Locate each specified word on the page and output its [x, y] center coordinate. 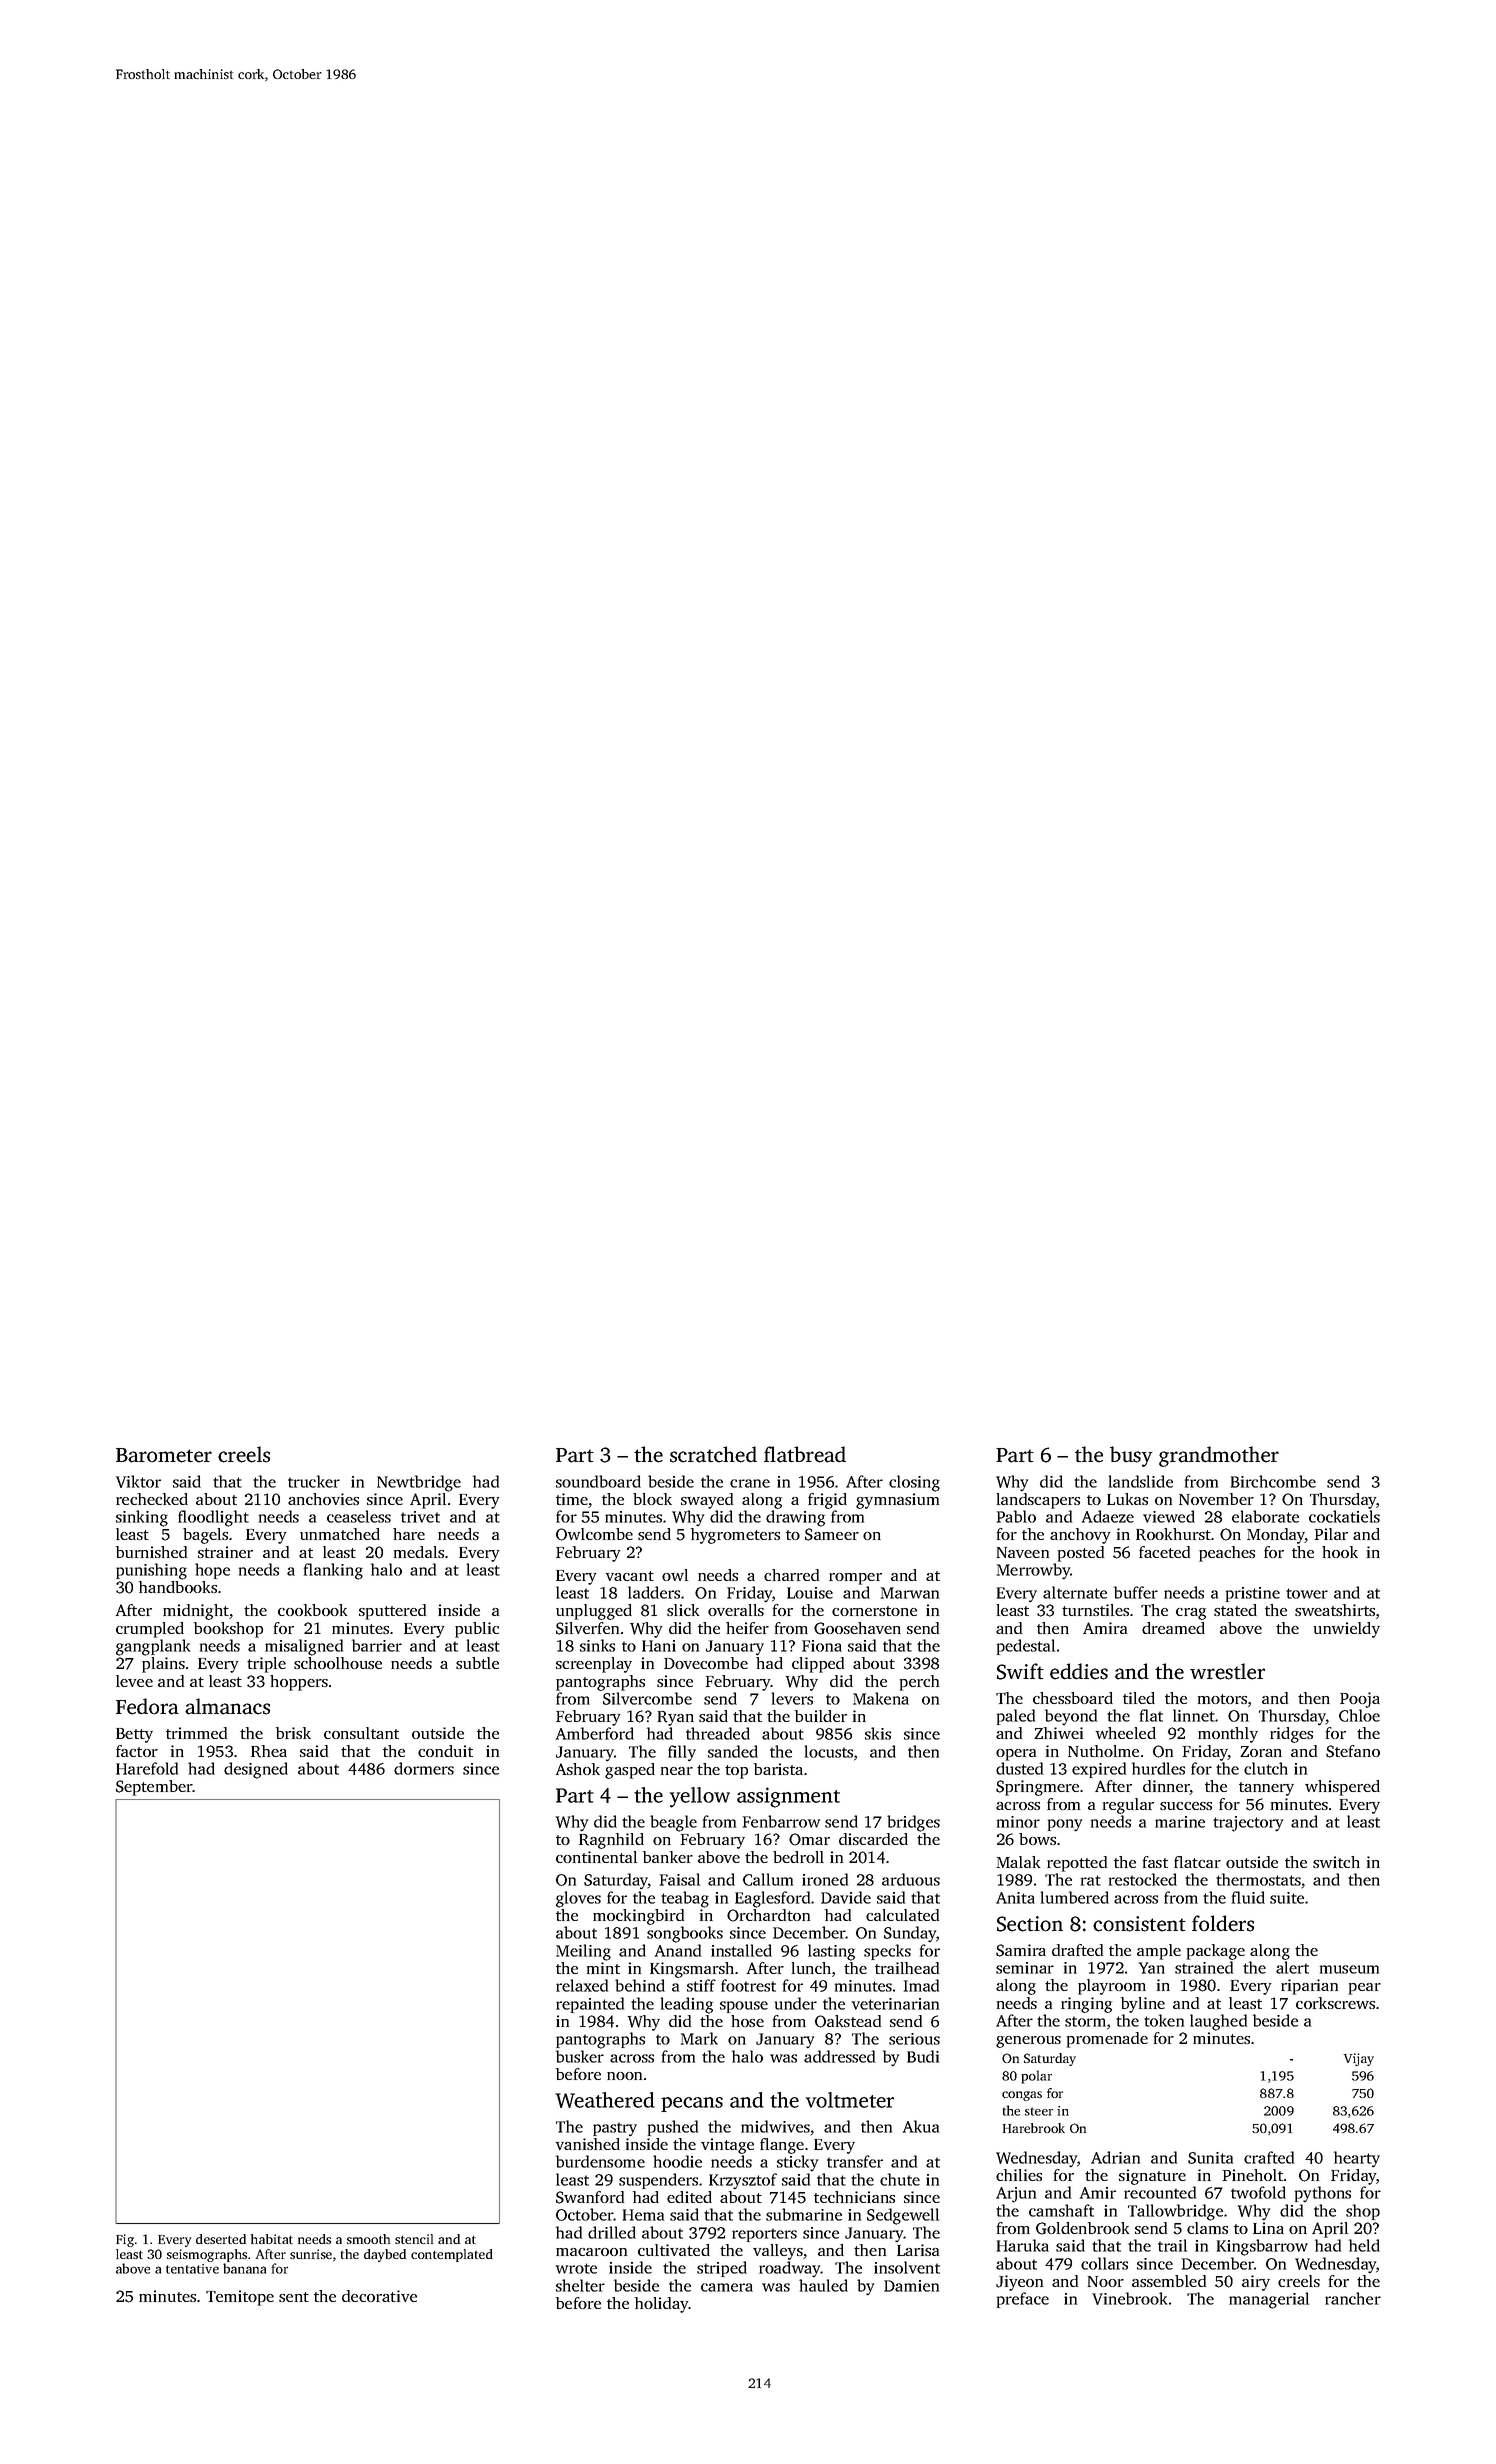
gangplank [153, 1647]
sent [294, 2297]
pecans [692, 2104]
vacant [630, 1576]
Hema [643, 2215]
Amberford [595, 1733]
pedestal [1026, 1647]
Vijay [1359, 2059]
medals [419, 1552]
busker [580, 2056]
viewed [1169, 1516]
